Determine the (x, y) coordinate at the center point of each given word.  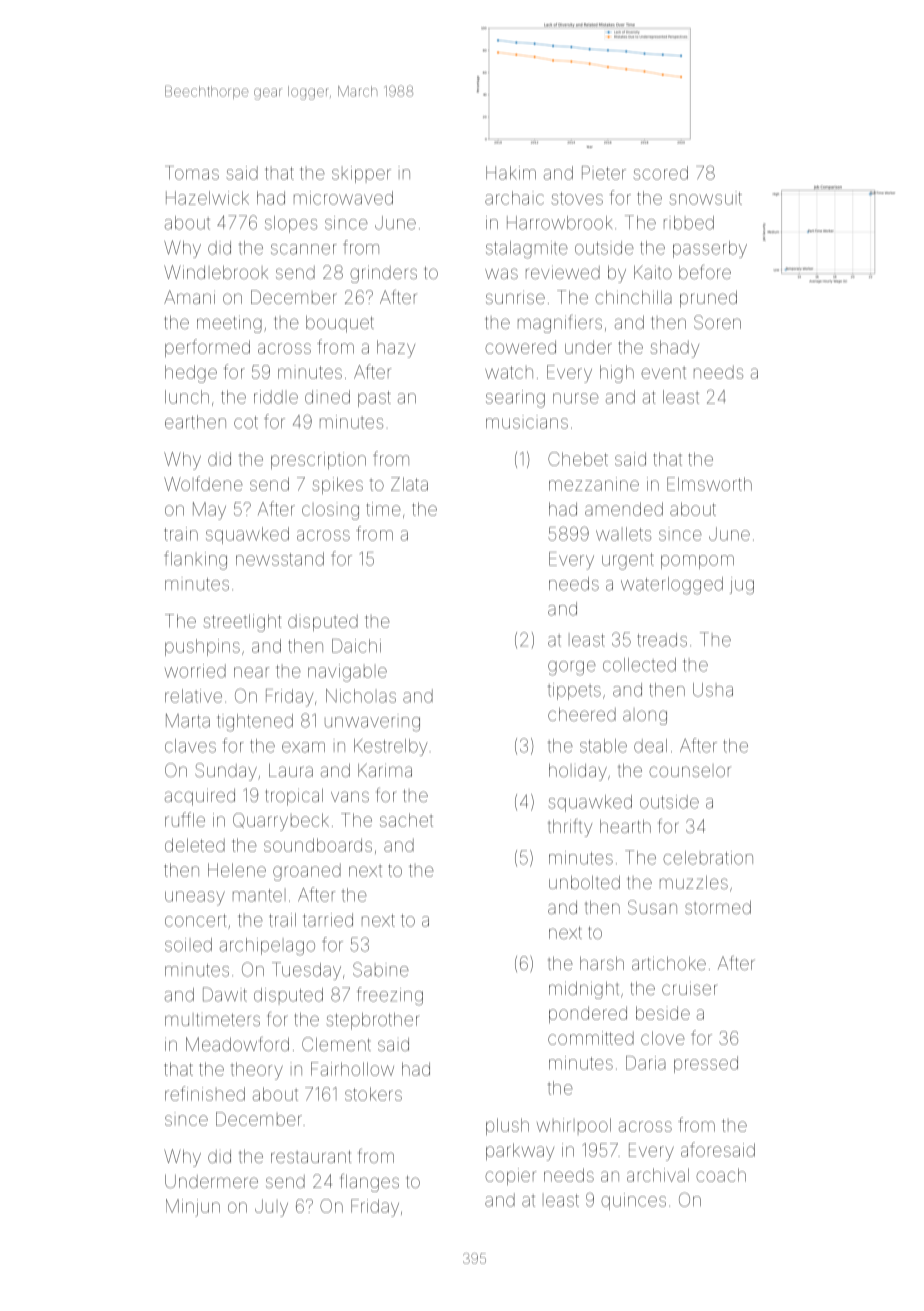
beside (663, 1013)
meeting (229, 324)
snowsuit (705, 198)
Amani (189, 297)
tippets (574, 691)
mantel (257, 895)
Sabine (381, 969)
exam (303, 747)
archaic (514, 198)
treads (662, 640)
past (374, 399)
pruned (708, 299)
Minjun (193, 1208)
